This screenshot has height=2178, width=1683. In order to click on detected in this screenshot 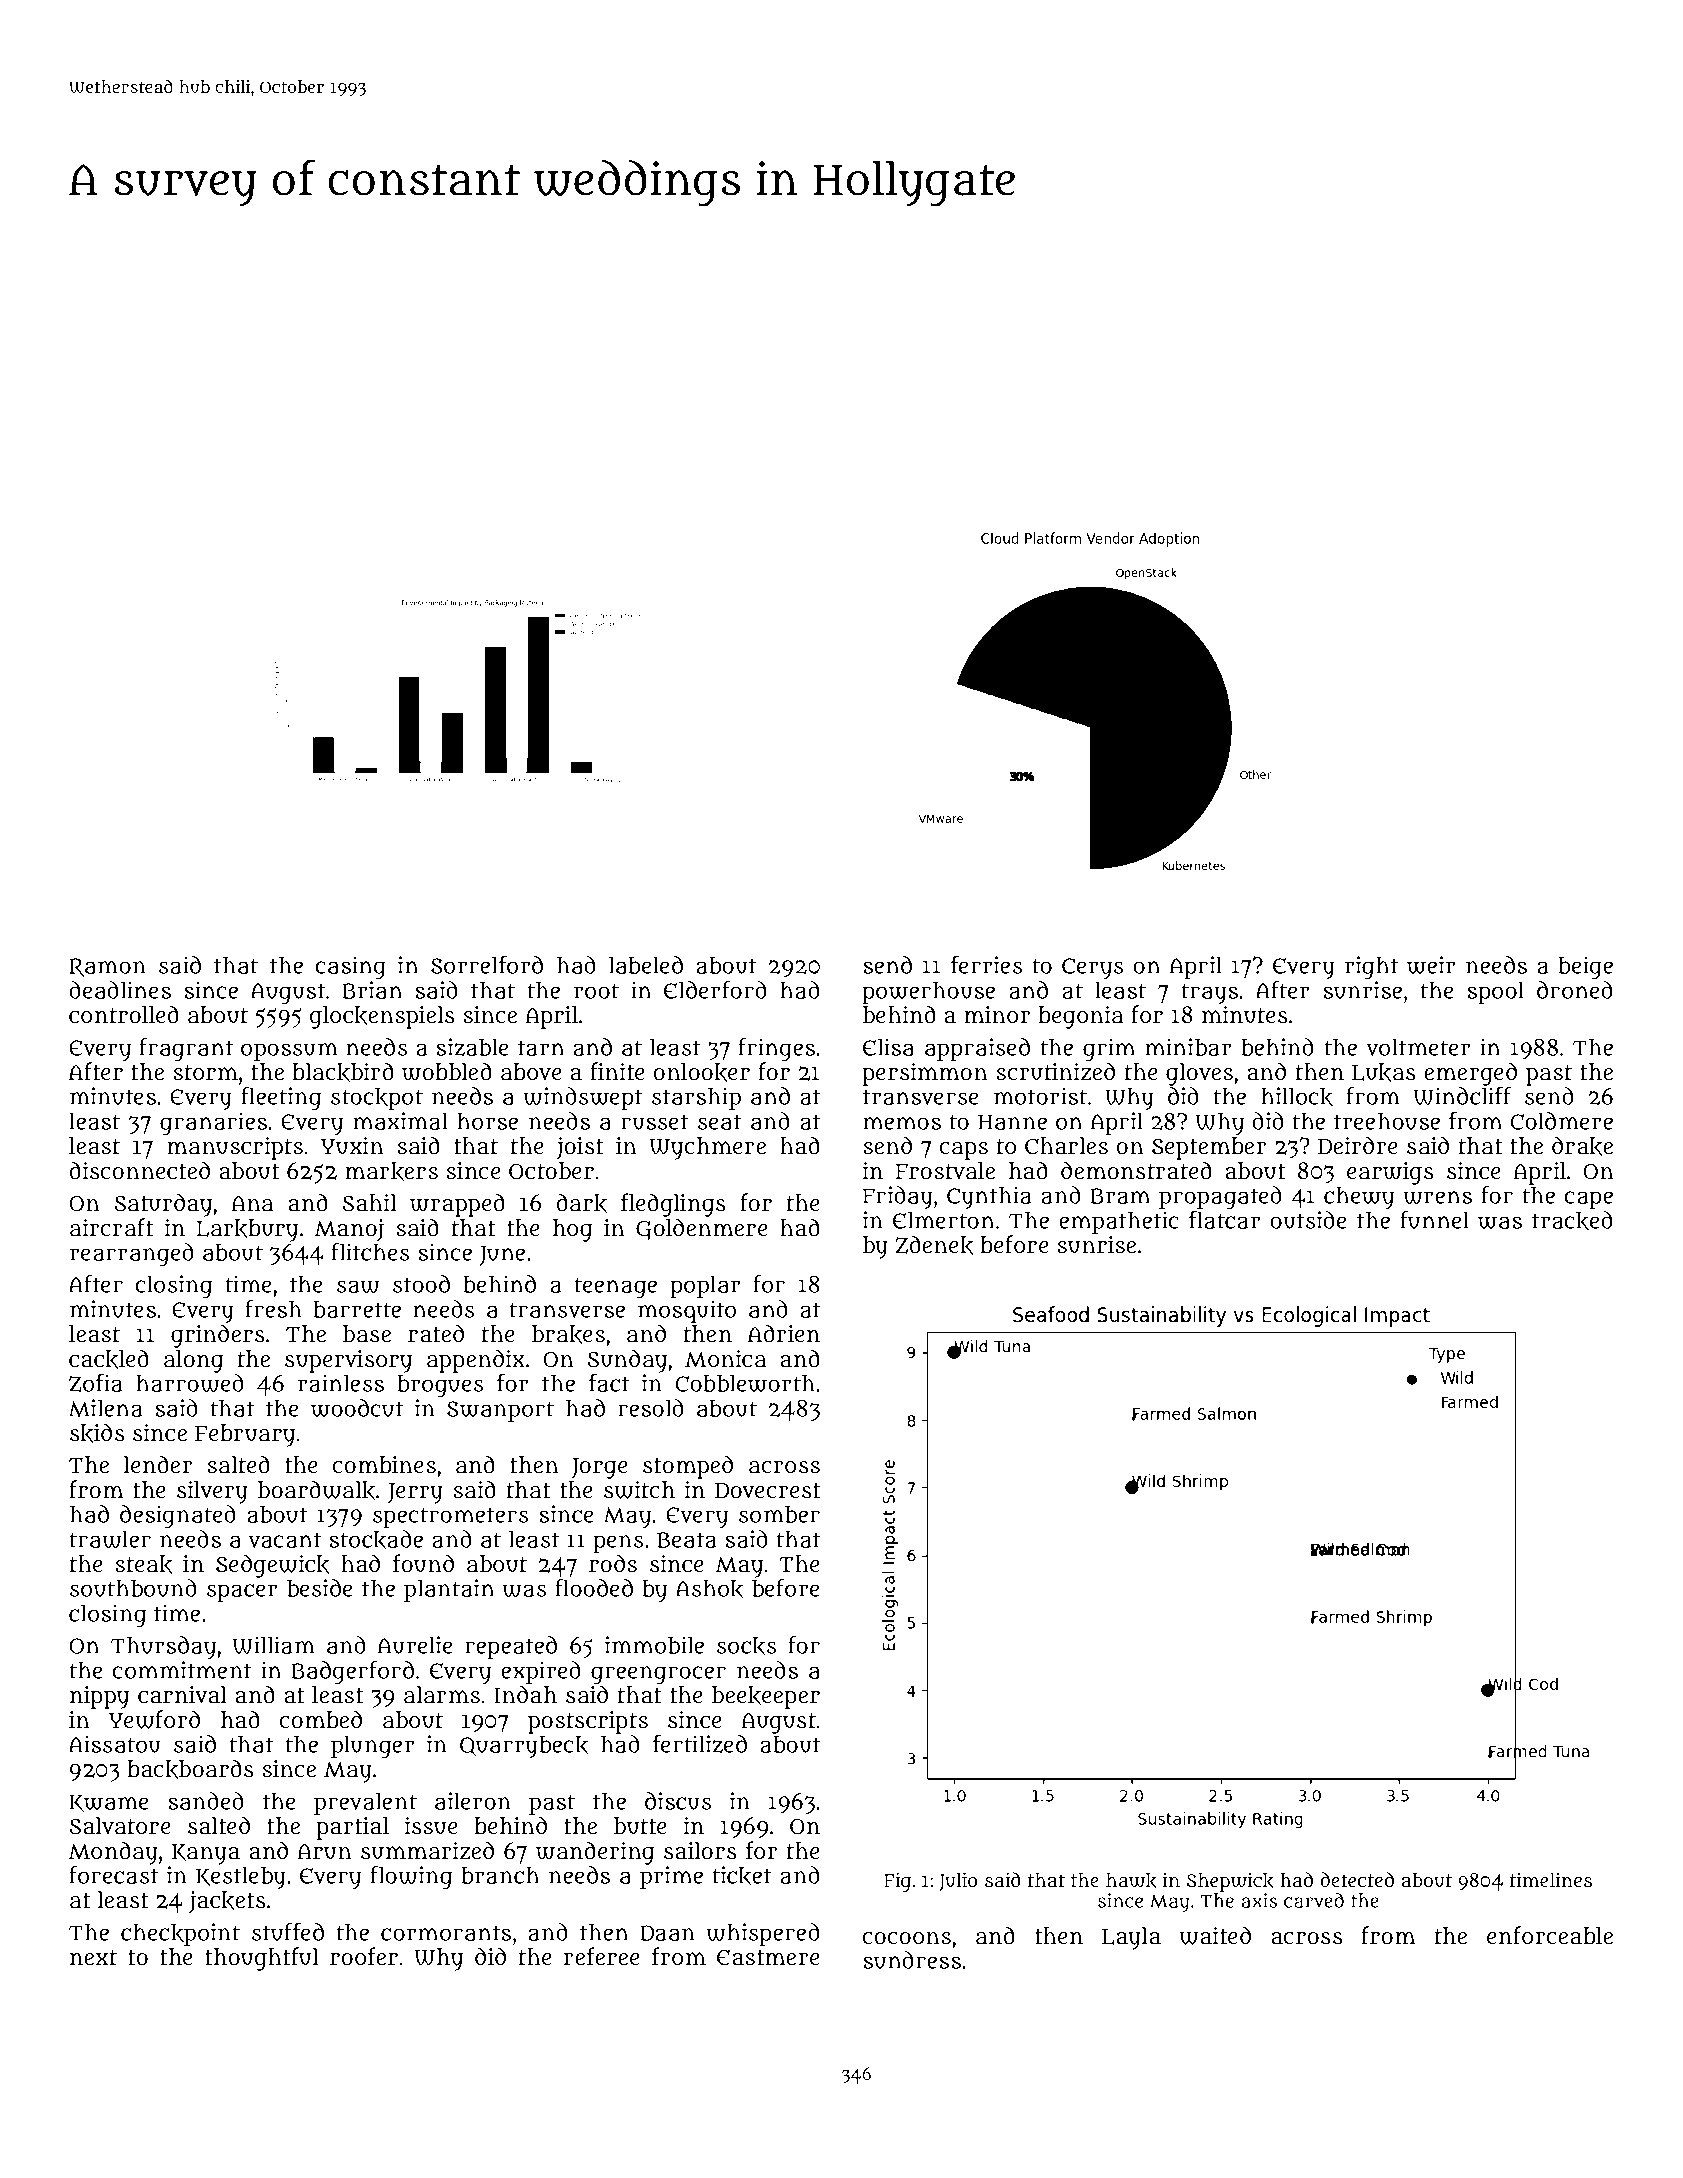, I will do `click(1357, 1879)`.
